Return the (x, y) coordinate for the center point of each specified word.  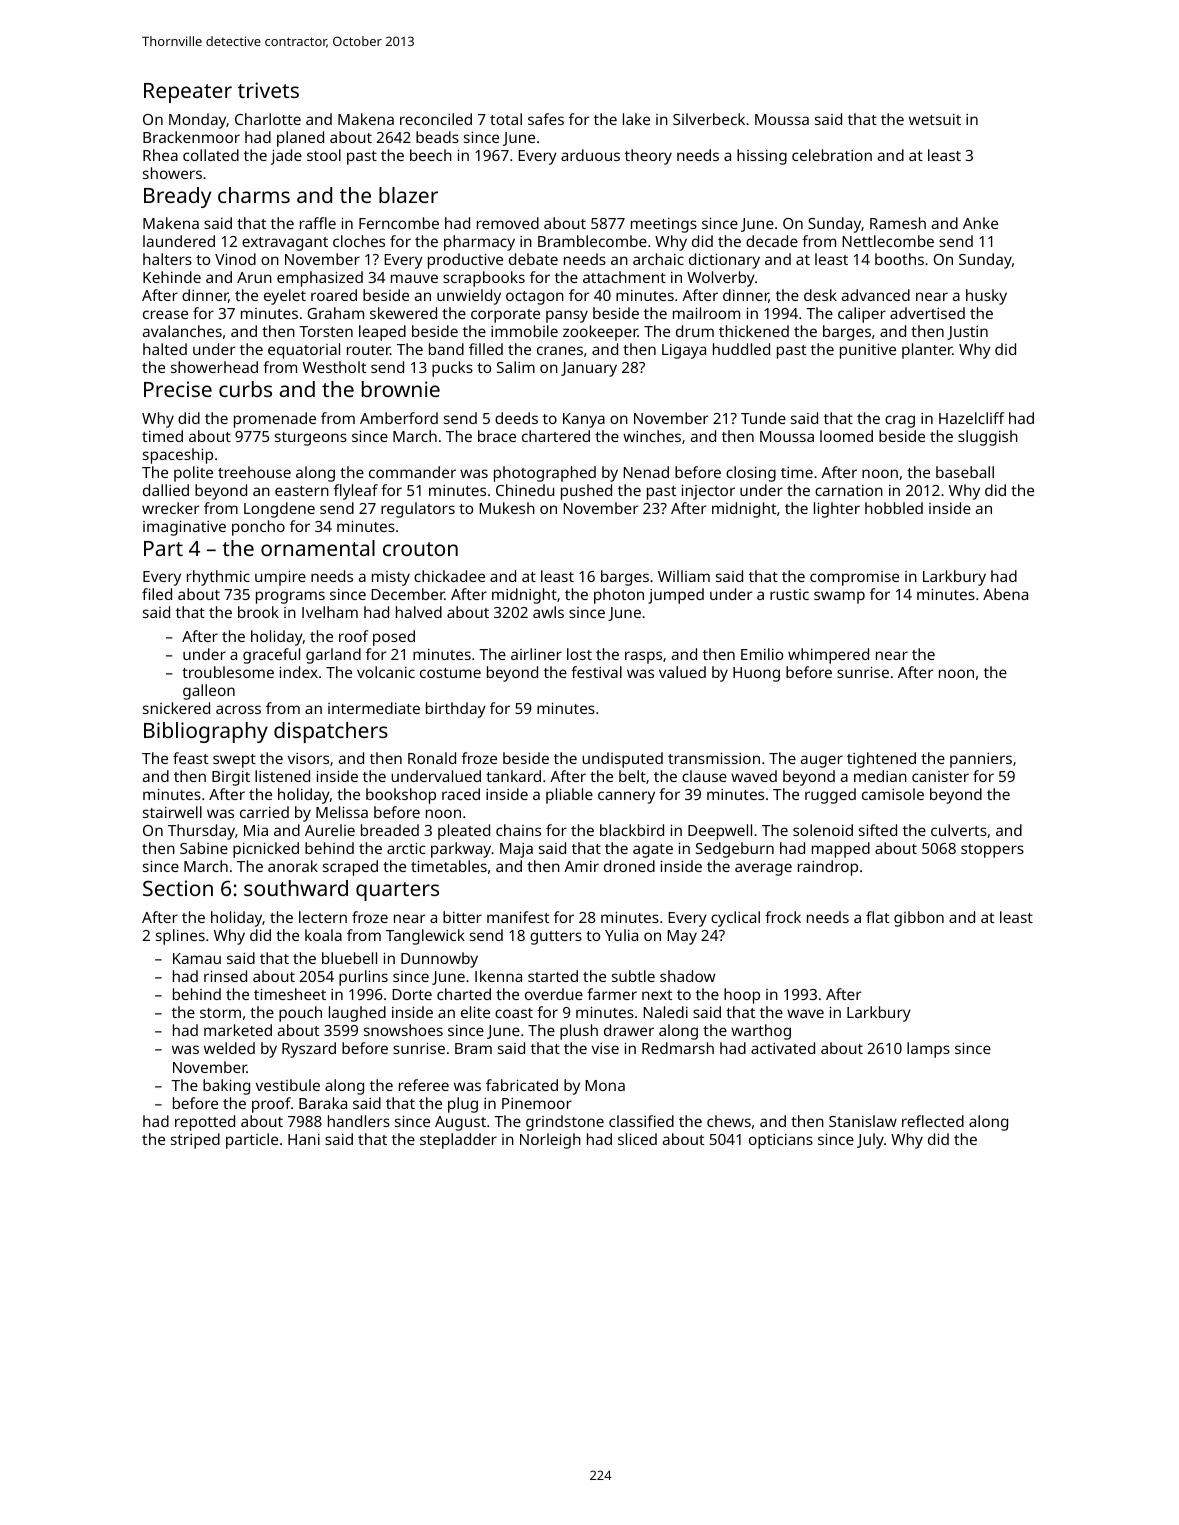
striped (195, 1141)
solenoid (823, 830)
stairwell (172, 812)
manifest (518, 917)
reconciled (436, 119)
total (506, 119)
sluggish (988, 438)
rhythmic (218, 578)
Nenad (646, 472)
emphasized (320, 279)
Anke (980, 223)
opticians (781, 1141)
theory (648, 157)
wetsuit (935, 119)
